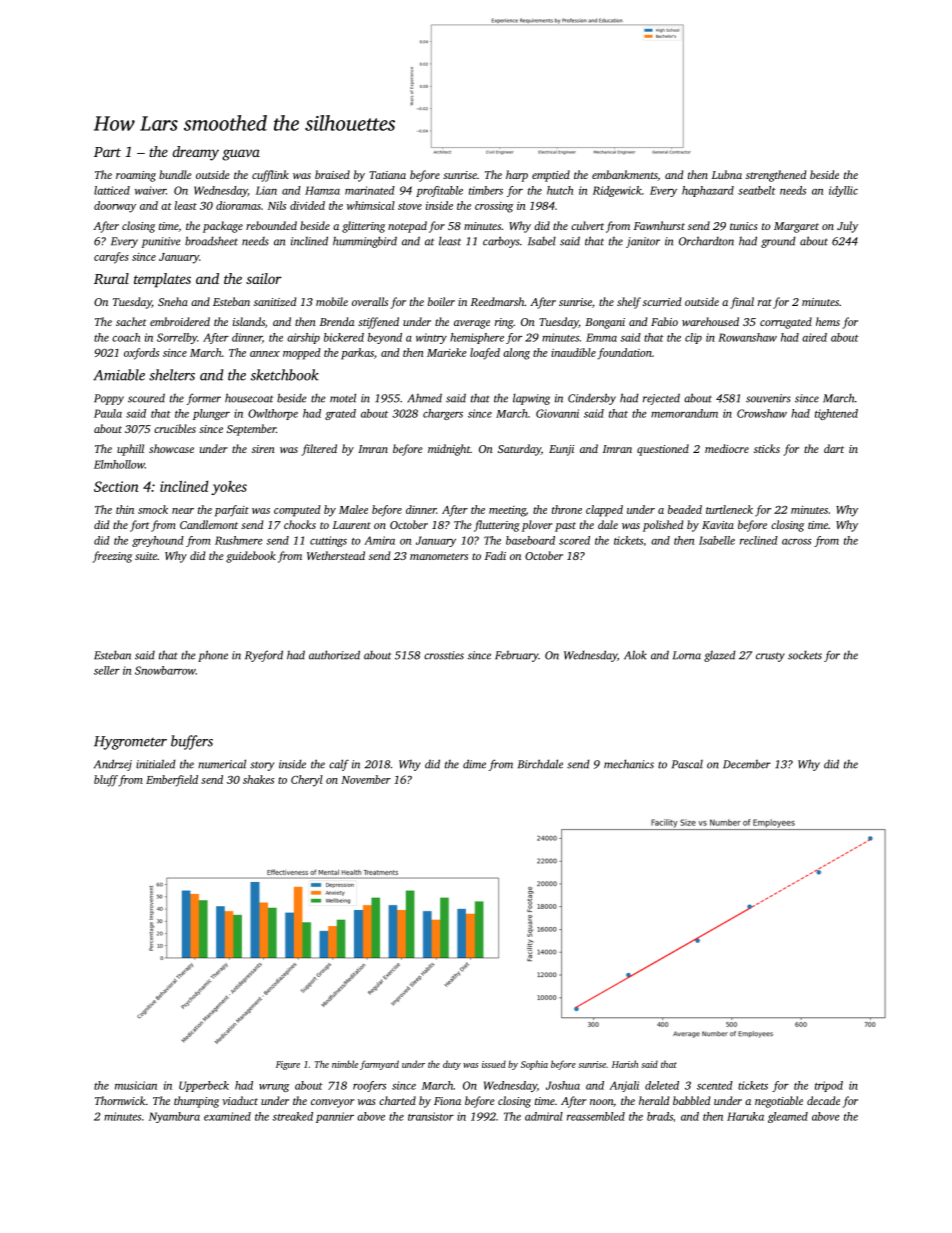 The height and width of the screenshot is (1233, 952). I want to click on Emma, so click(601, 337).
